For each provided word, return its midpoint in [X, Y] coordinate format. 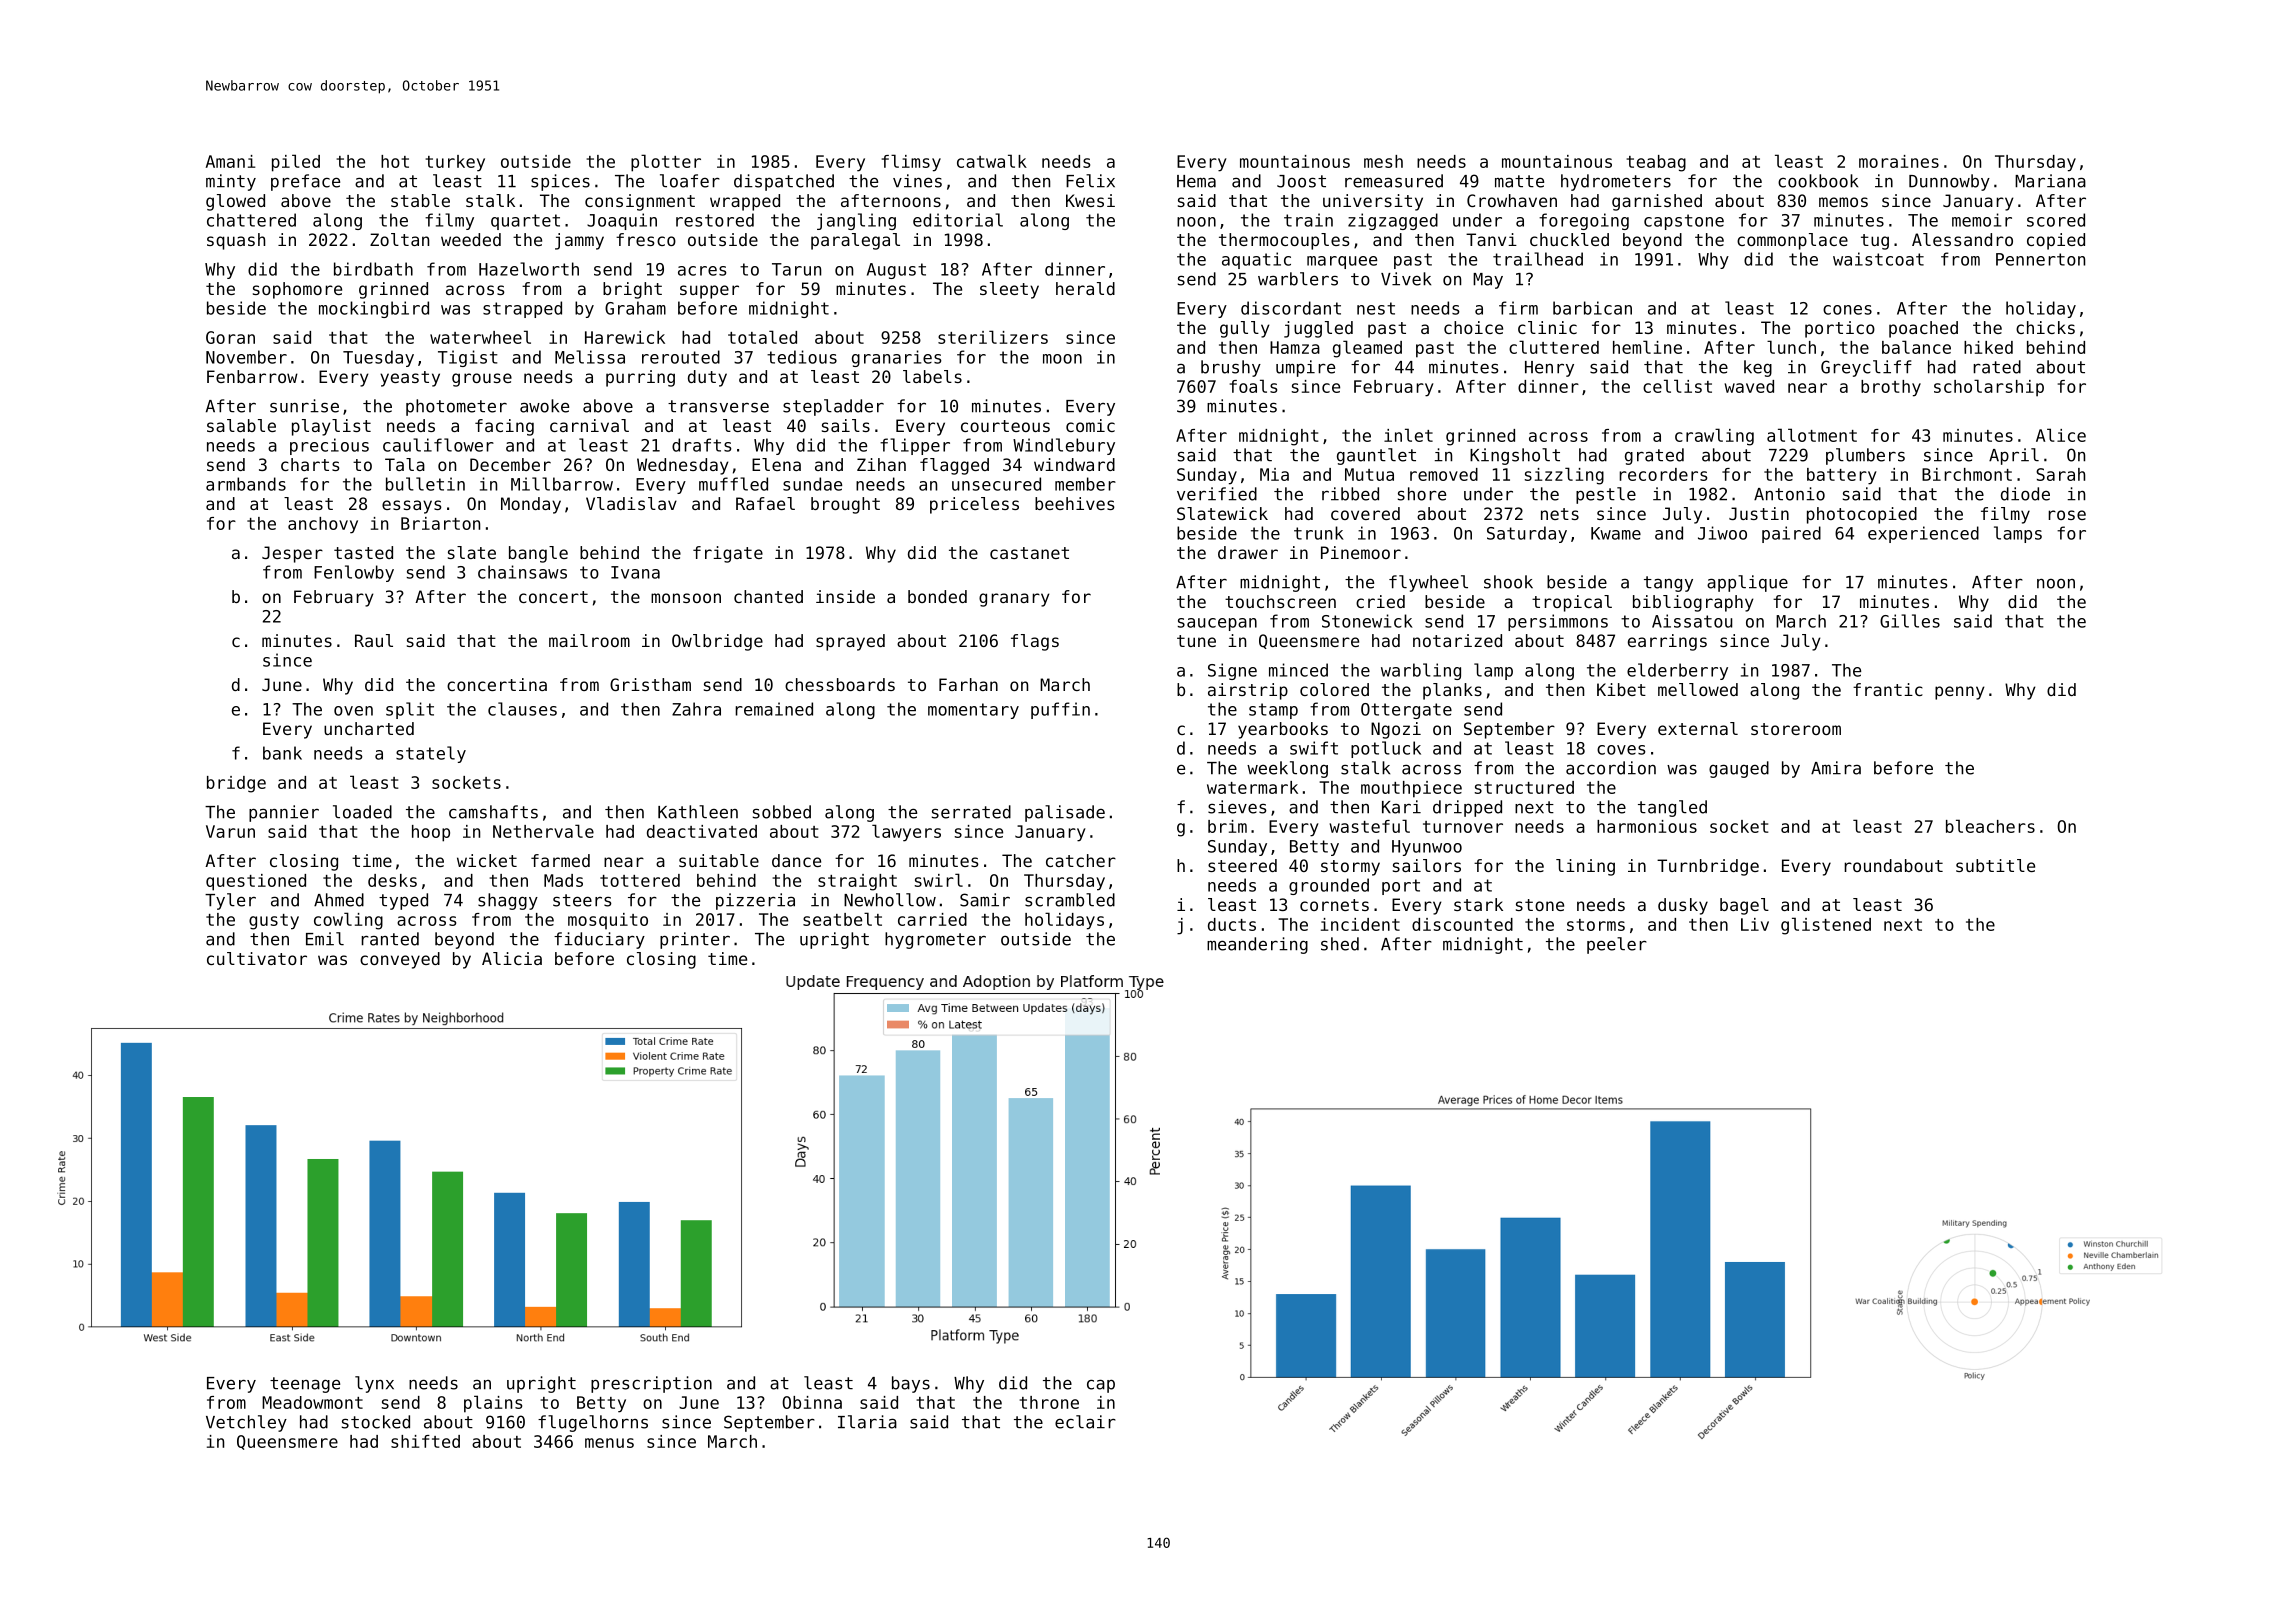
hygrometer [935, 940]
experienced [1923, 534]
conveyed [400, 960]
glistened [1826, 926]
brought [845, 505]
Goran [230, 337]
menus [609, 1443]
